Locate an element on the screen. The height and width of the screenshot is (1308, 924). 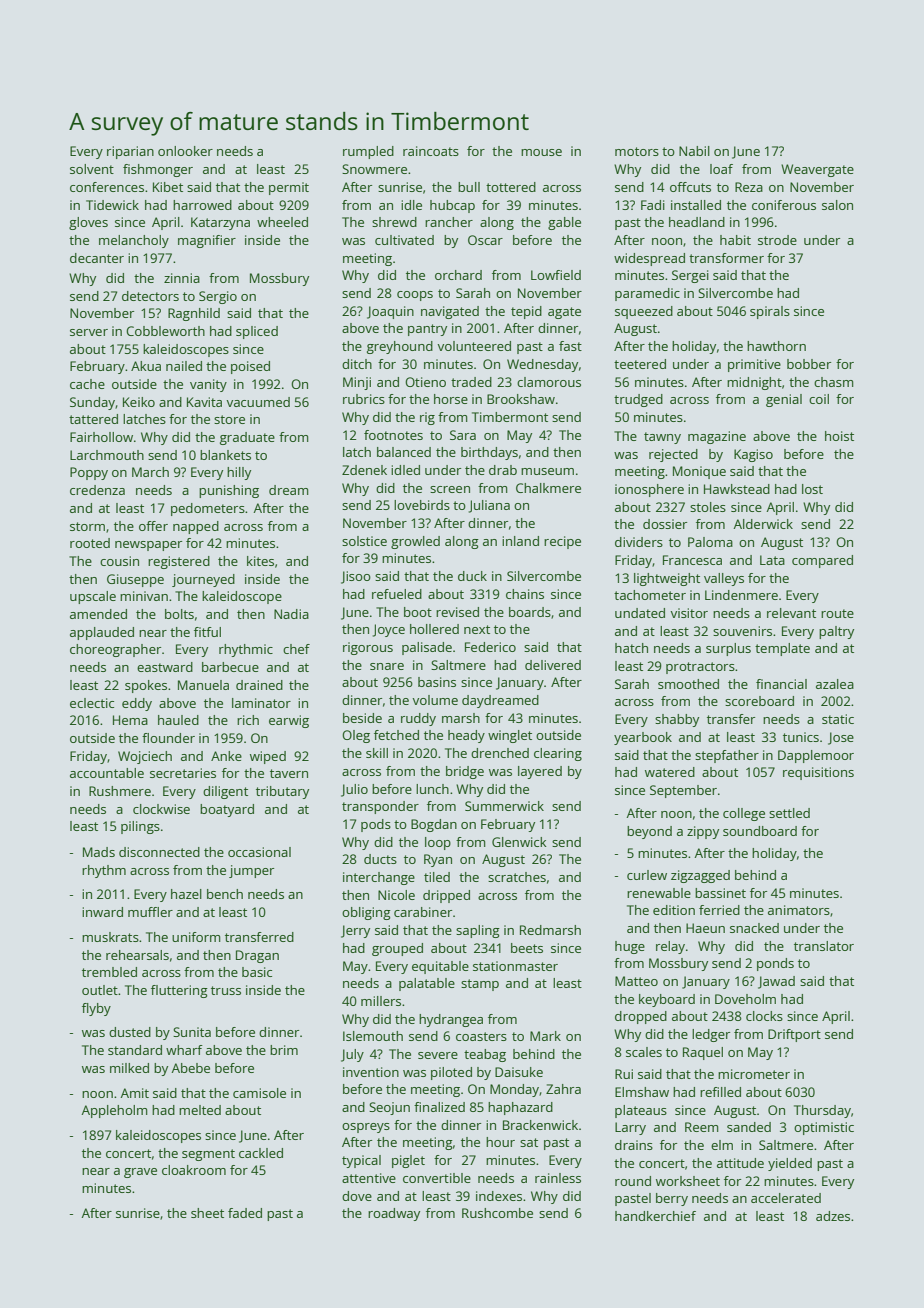
grave is located at coordinates (140, 1173).
